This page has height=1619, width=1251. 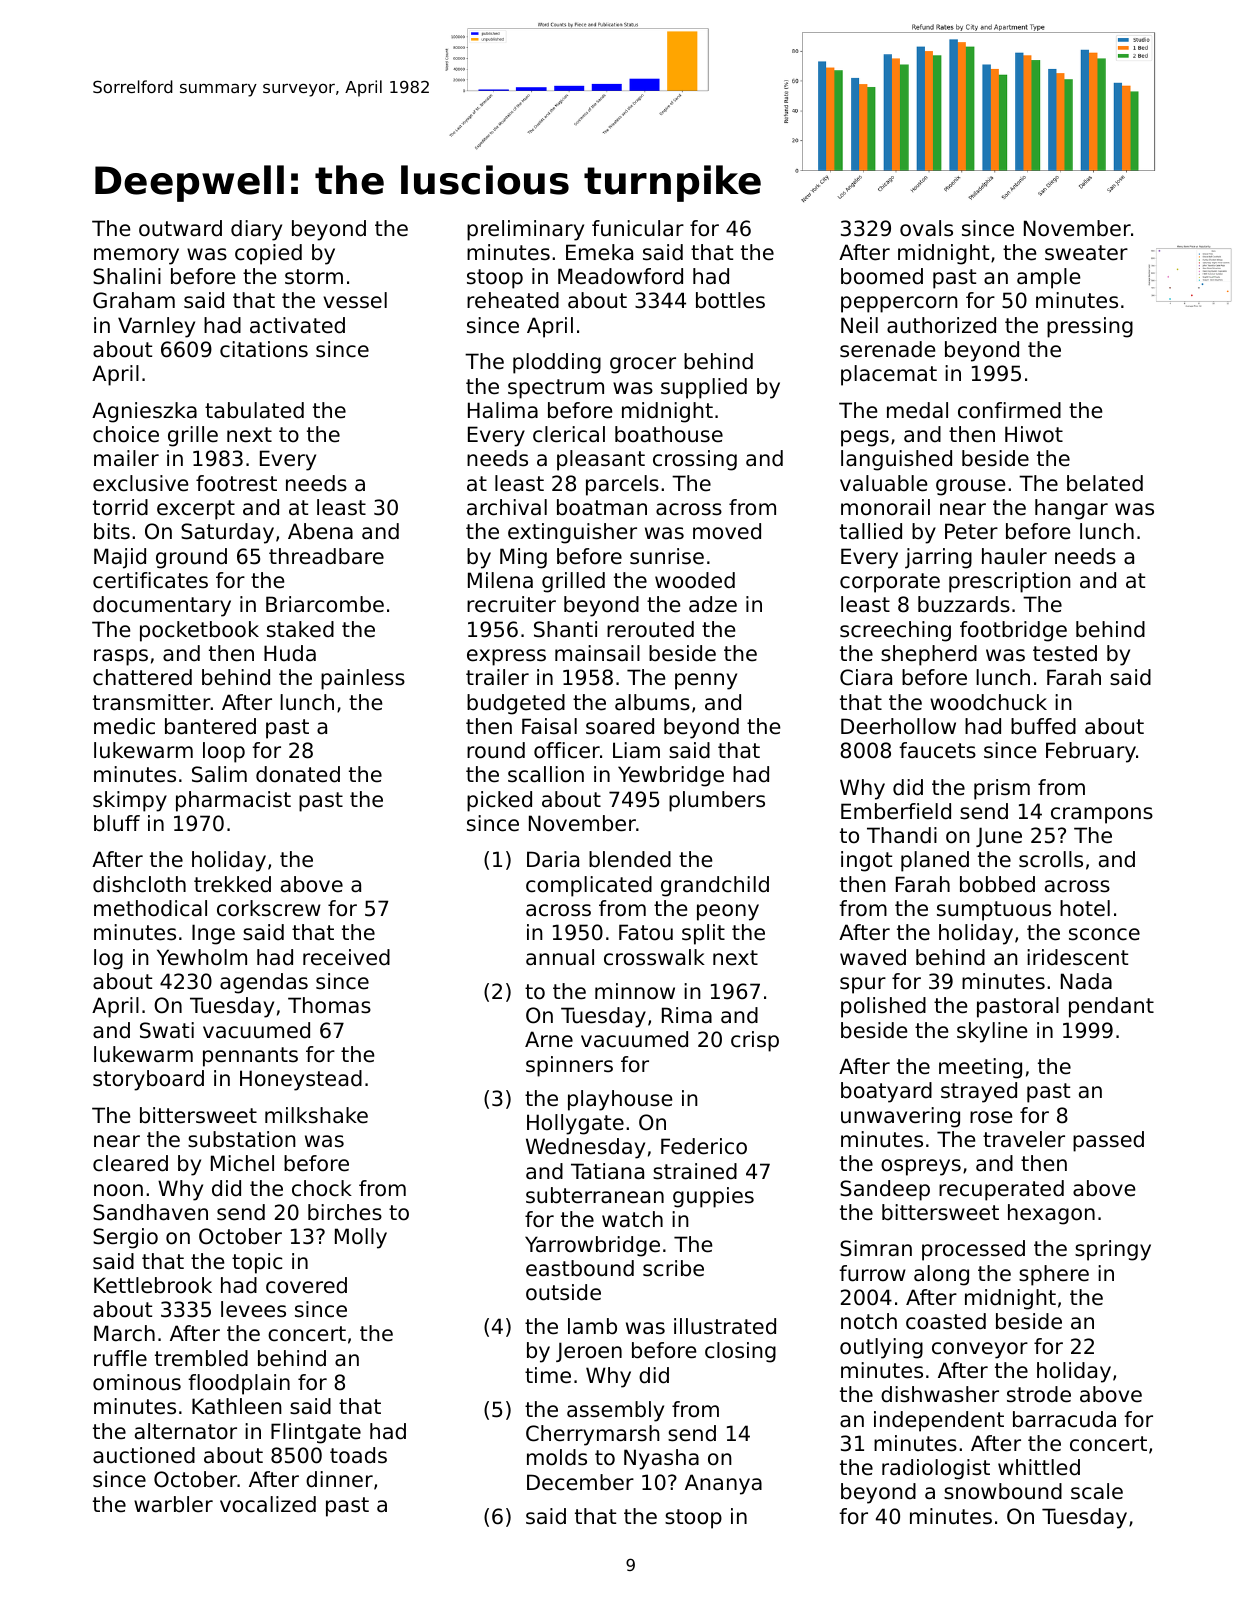 I want to click on auctioned, so click(x=144, y=1455).
